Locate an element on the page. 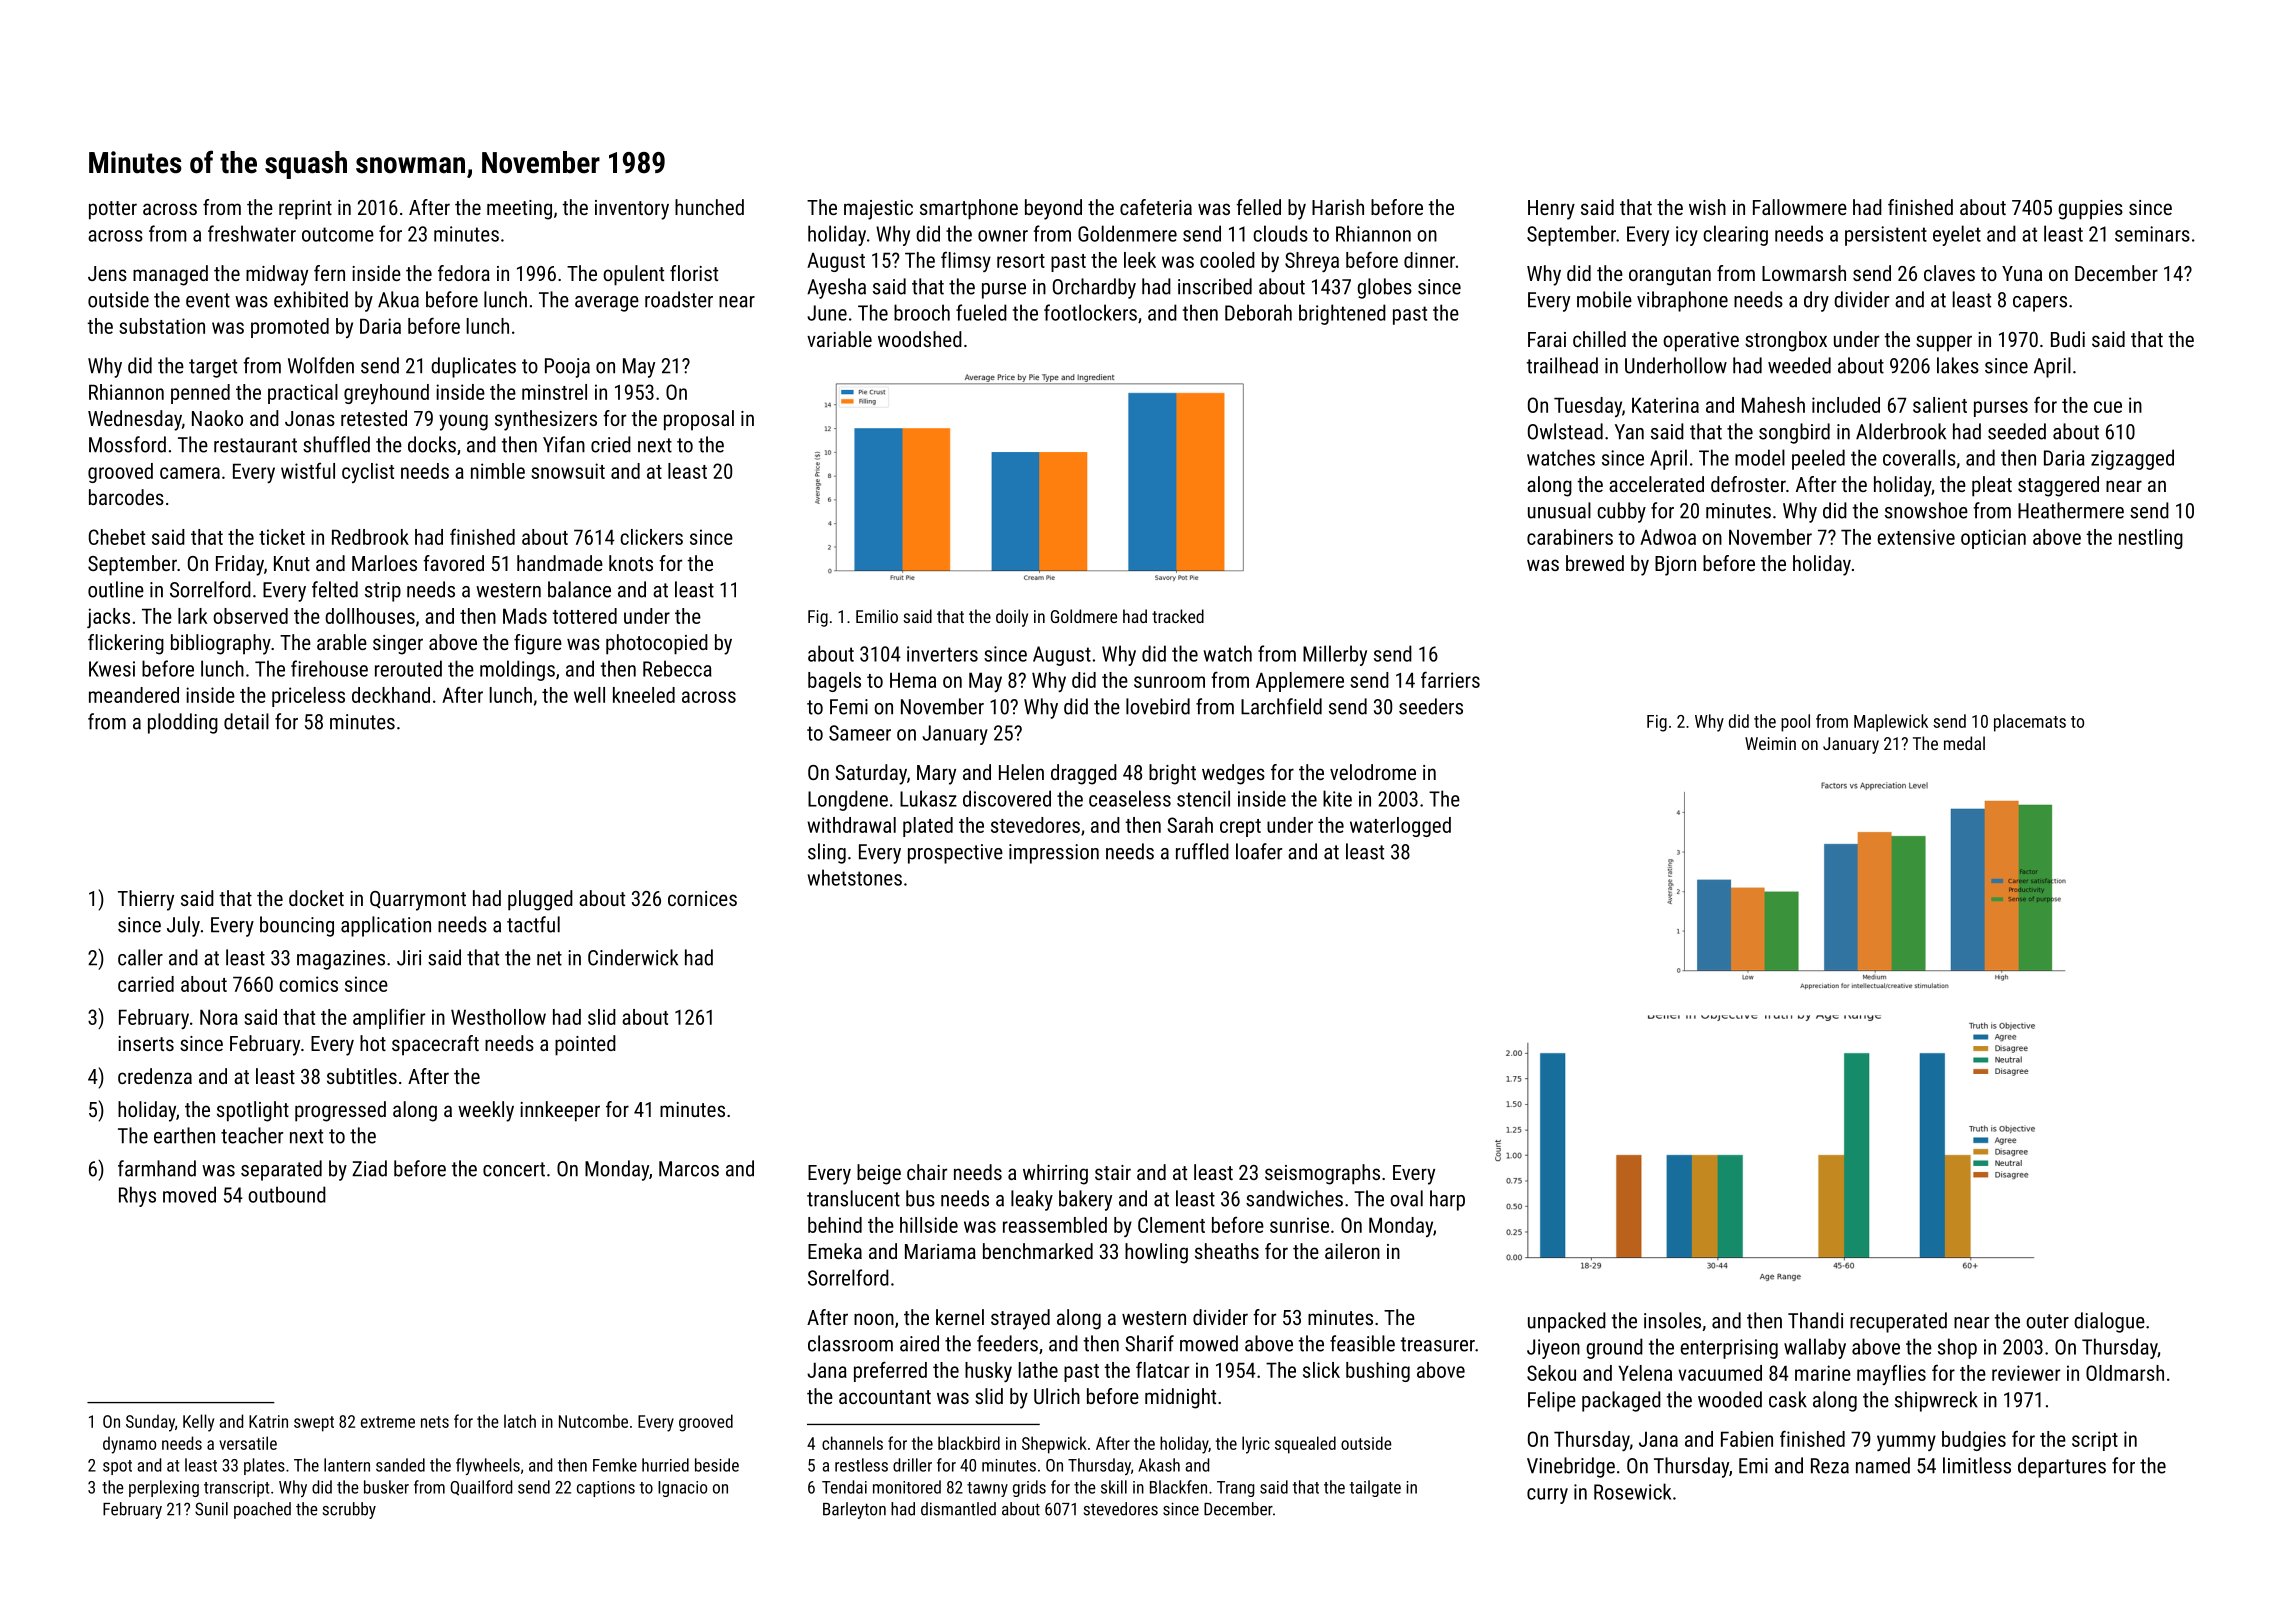 The height and width of the document is (1620, 2292). plodding is located at coordinates (183, 723).
